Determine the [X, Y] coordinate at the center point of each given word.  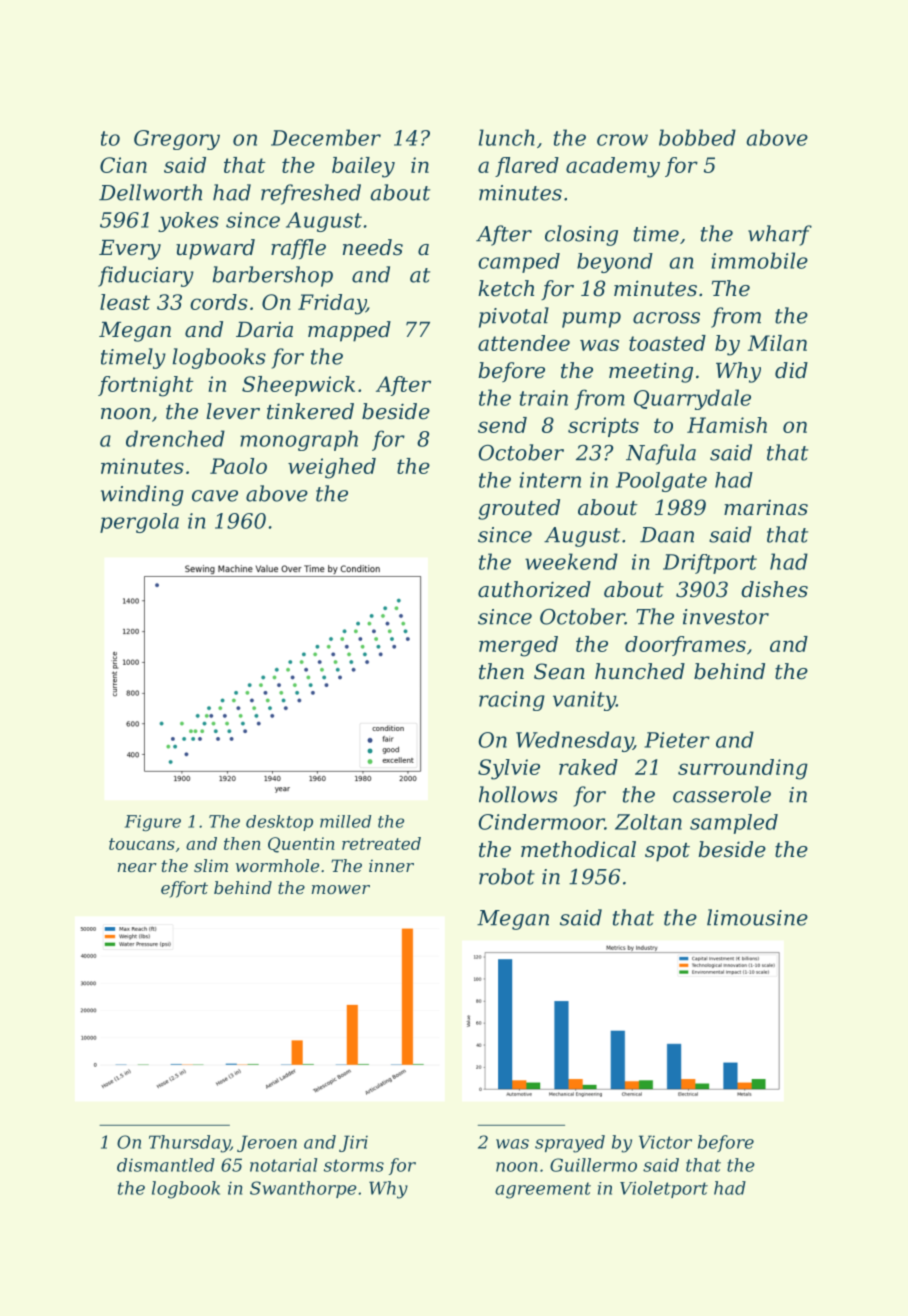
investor [726, 617]
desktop [279, 823]
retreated [381, 843]
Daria [264, 329]
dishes [774, 589]
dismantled [166, 1165]
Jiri [353, 1143]
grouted [519, 509]
